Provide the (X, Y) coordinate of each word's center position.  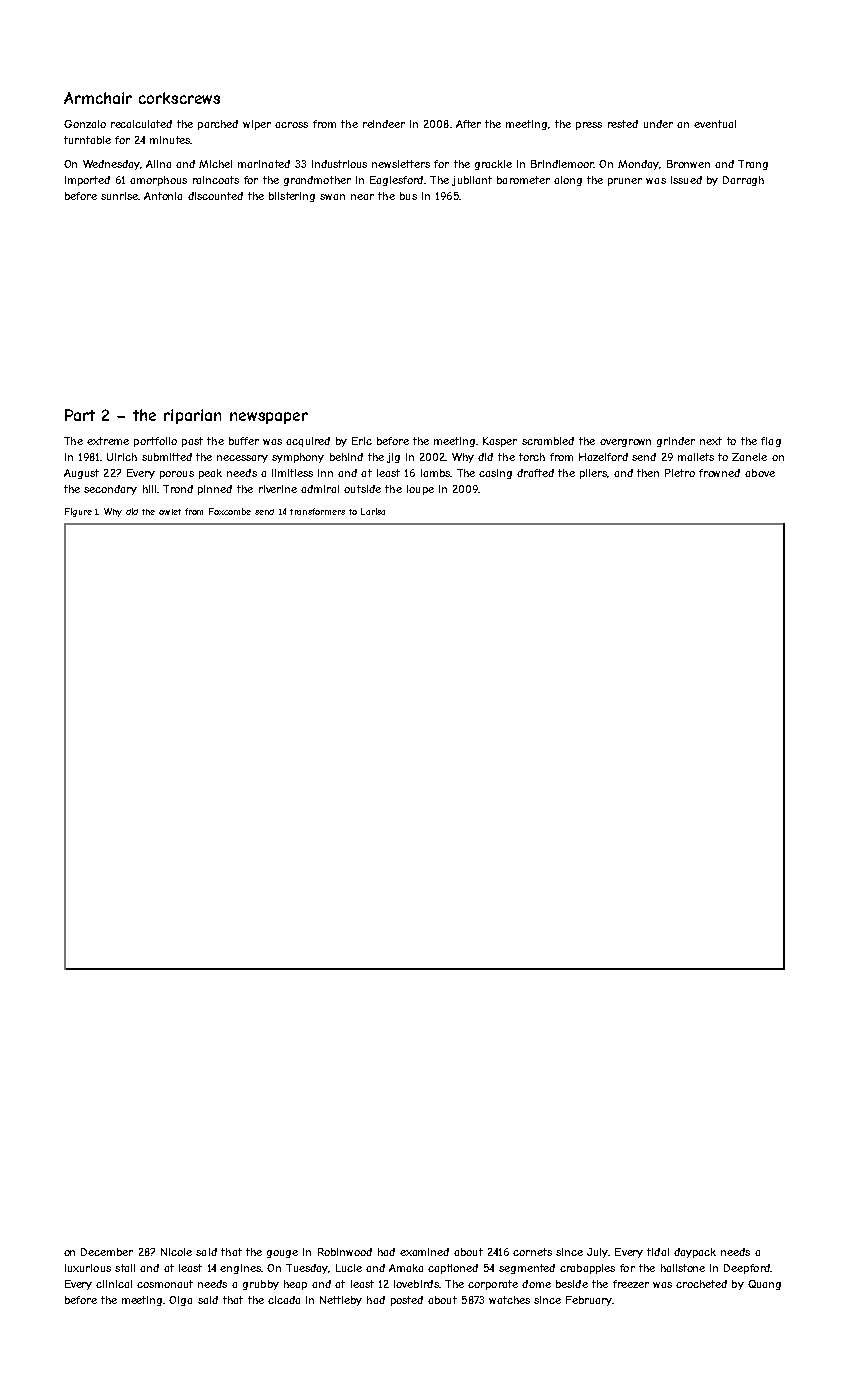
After (468, 124)
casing (495, 474)
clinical (114, 1284)
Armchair (98, 98)
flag (771, 442)
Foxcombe (230, 511)
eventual (715, 124)
